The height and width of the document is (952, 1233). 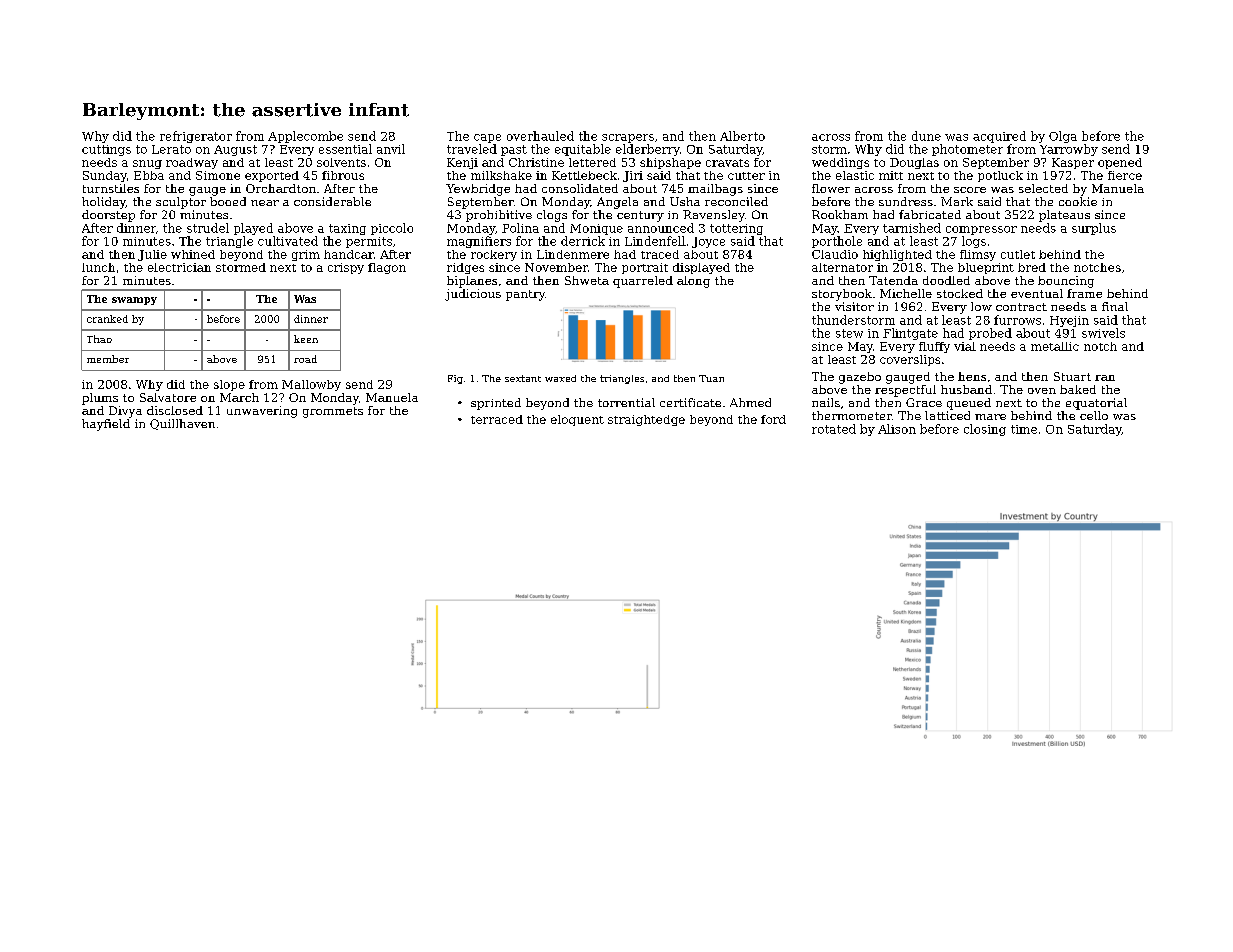 What do you see at coordinates (628, 138) in the document?
I see `scrapers` at bounding box center [628, 138].
